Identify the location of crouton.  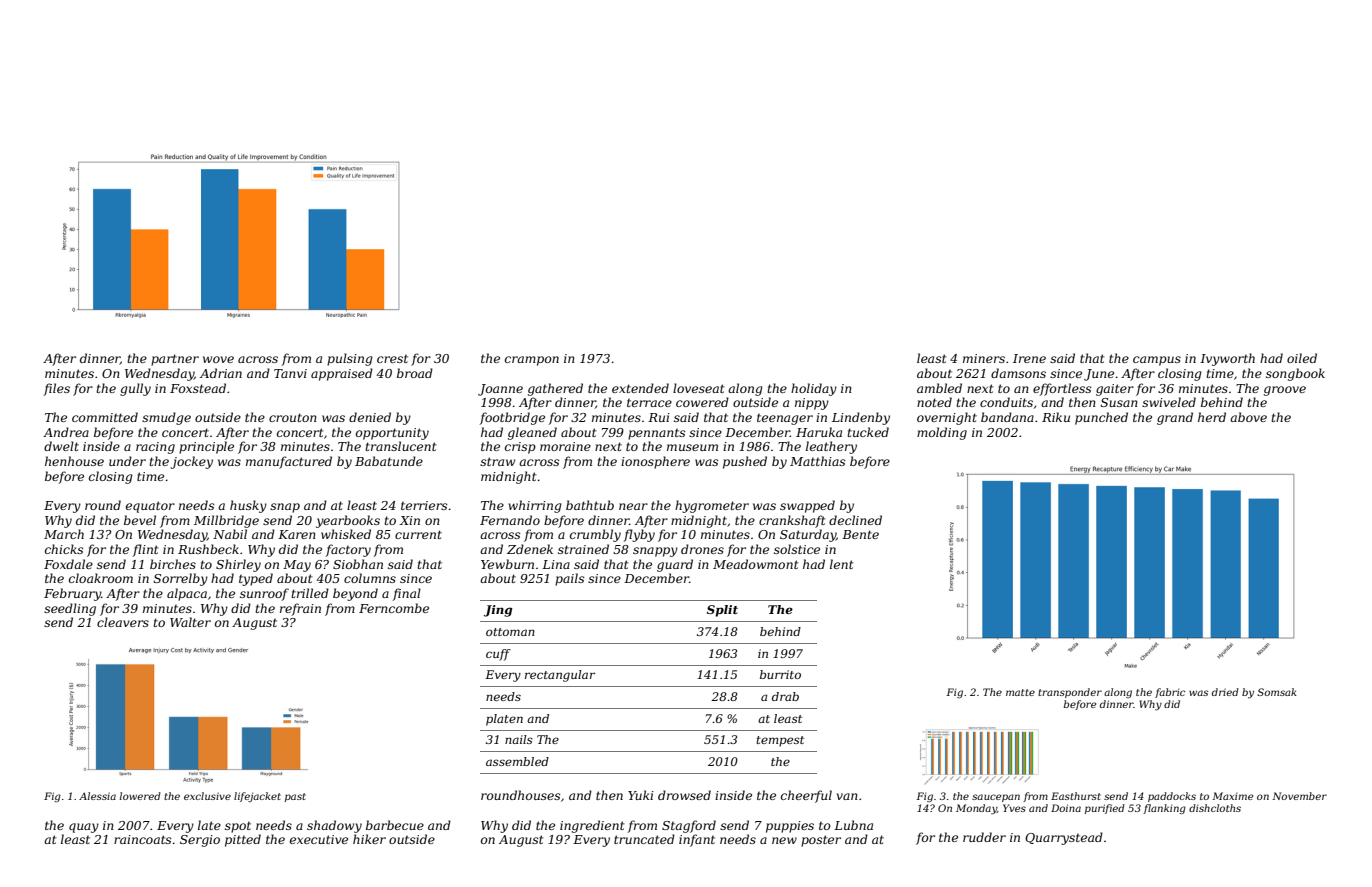
(293, 417).
